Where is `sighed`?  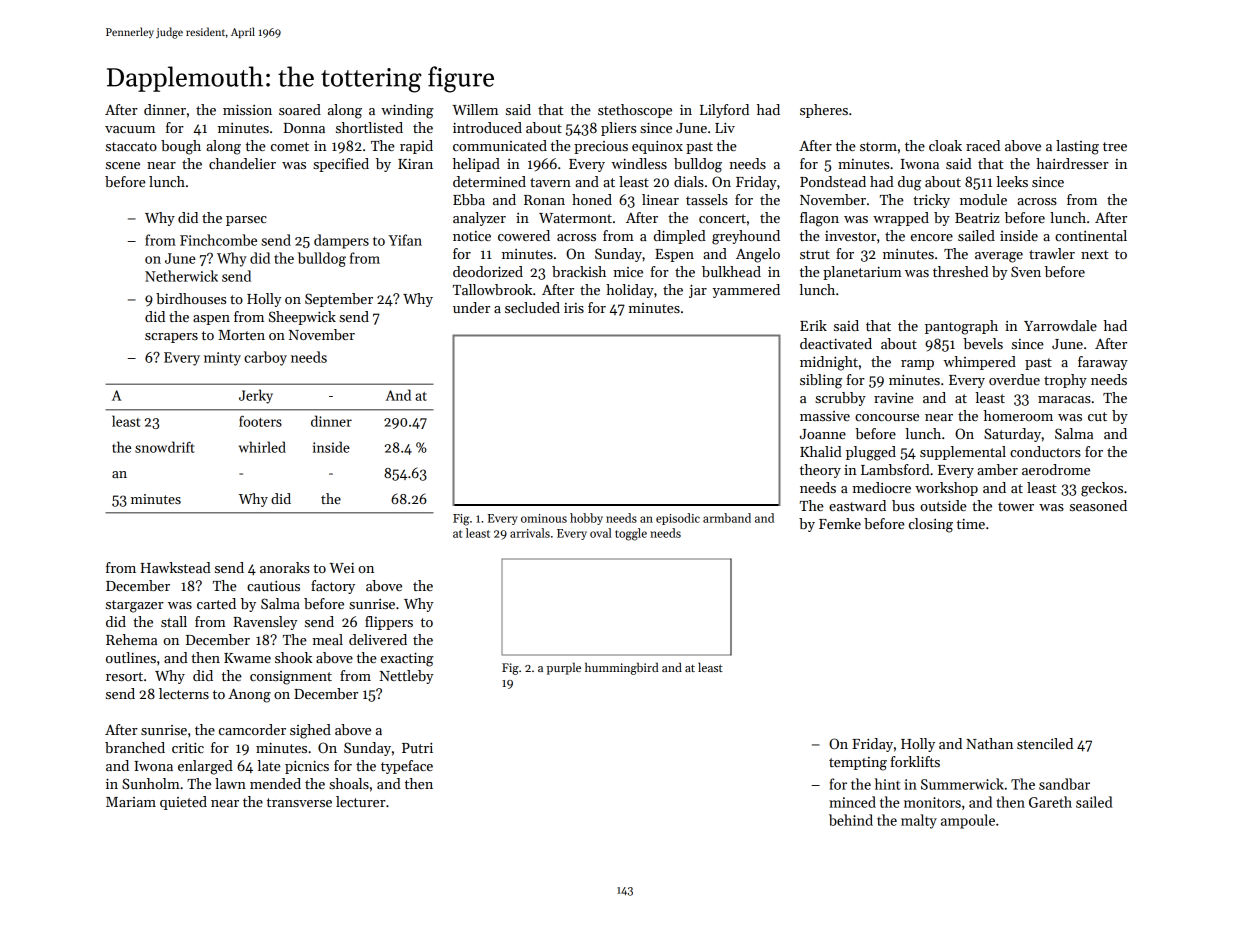 sighed is located at coordinates (310, 731).
